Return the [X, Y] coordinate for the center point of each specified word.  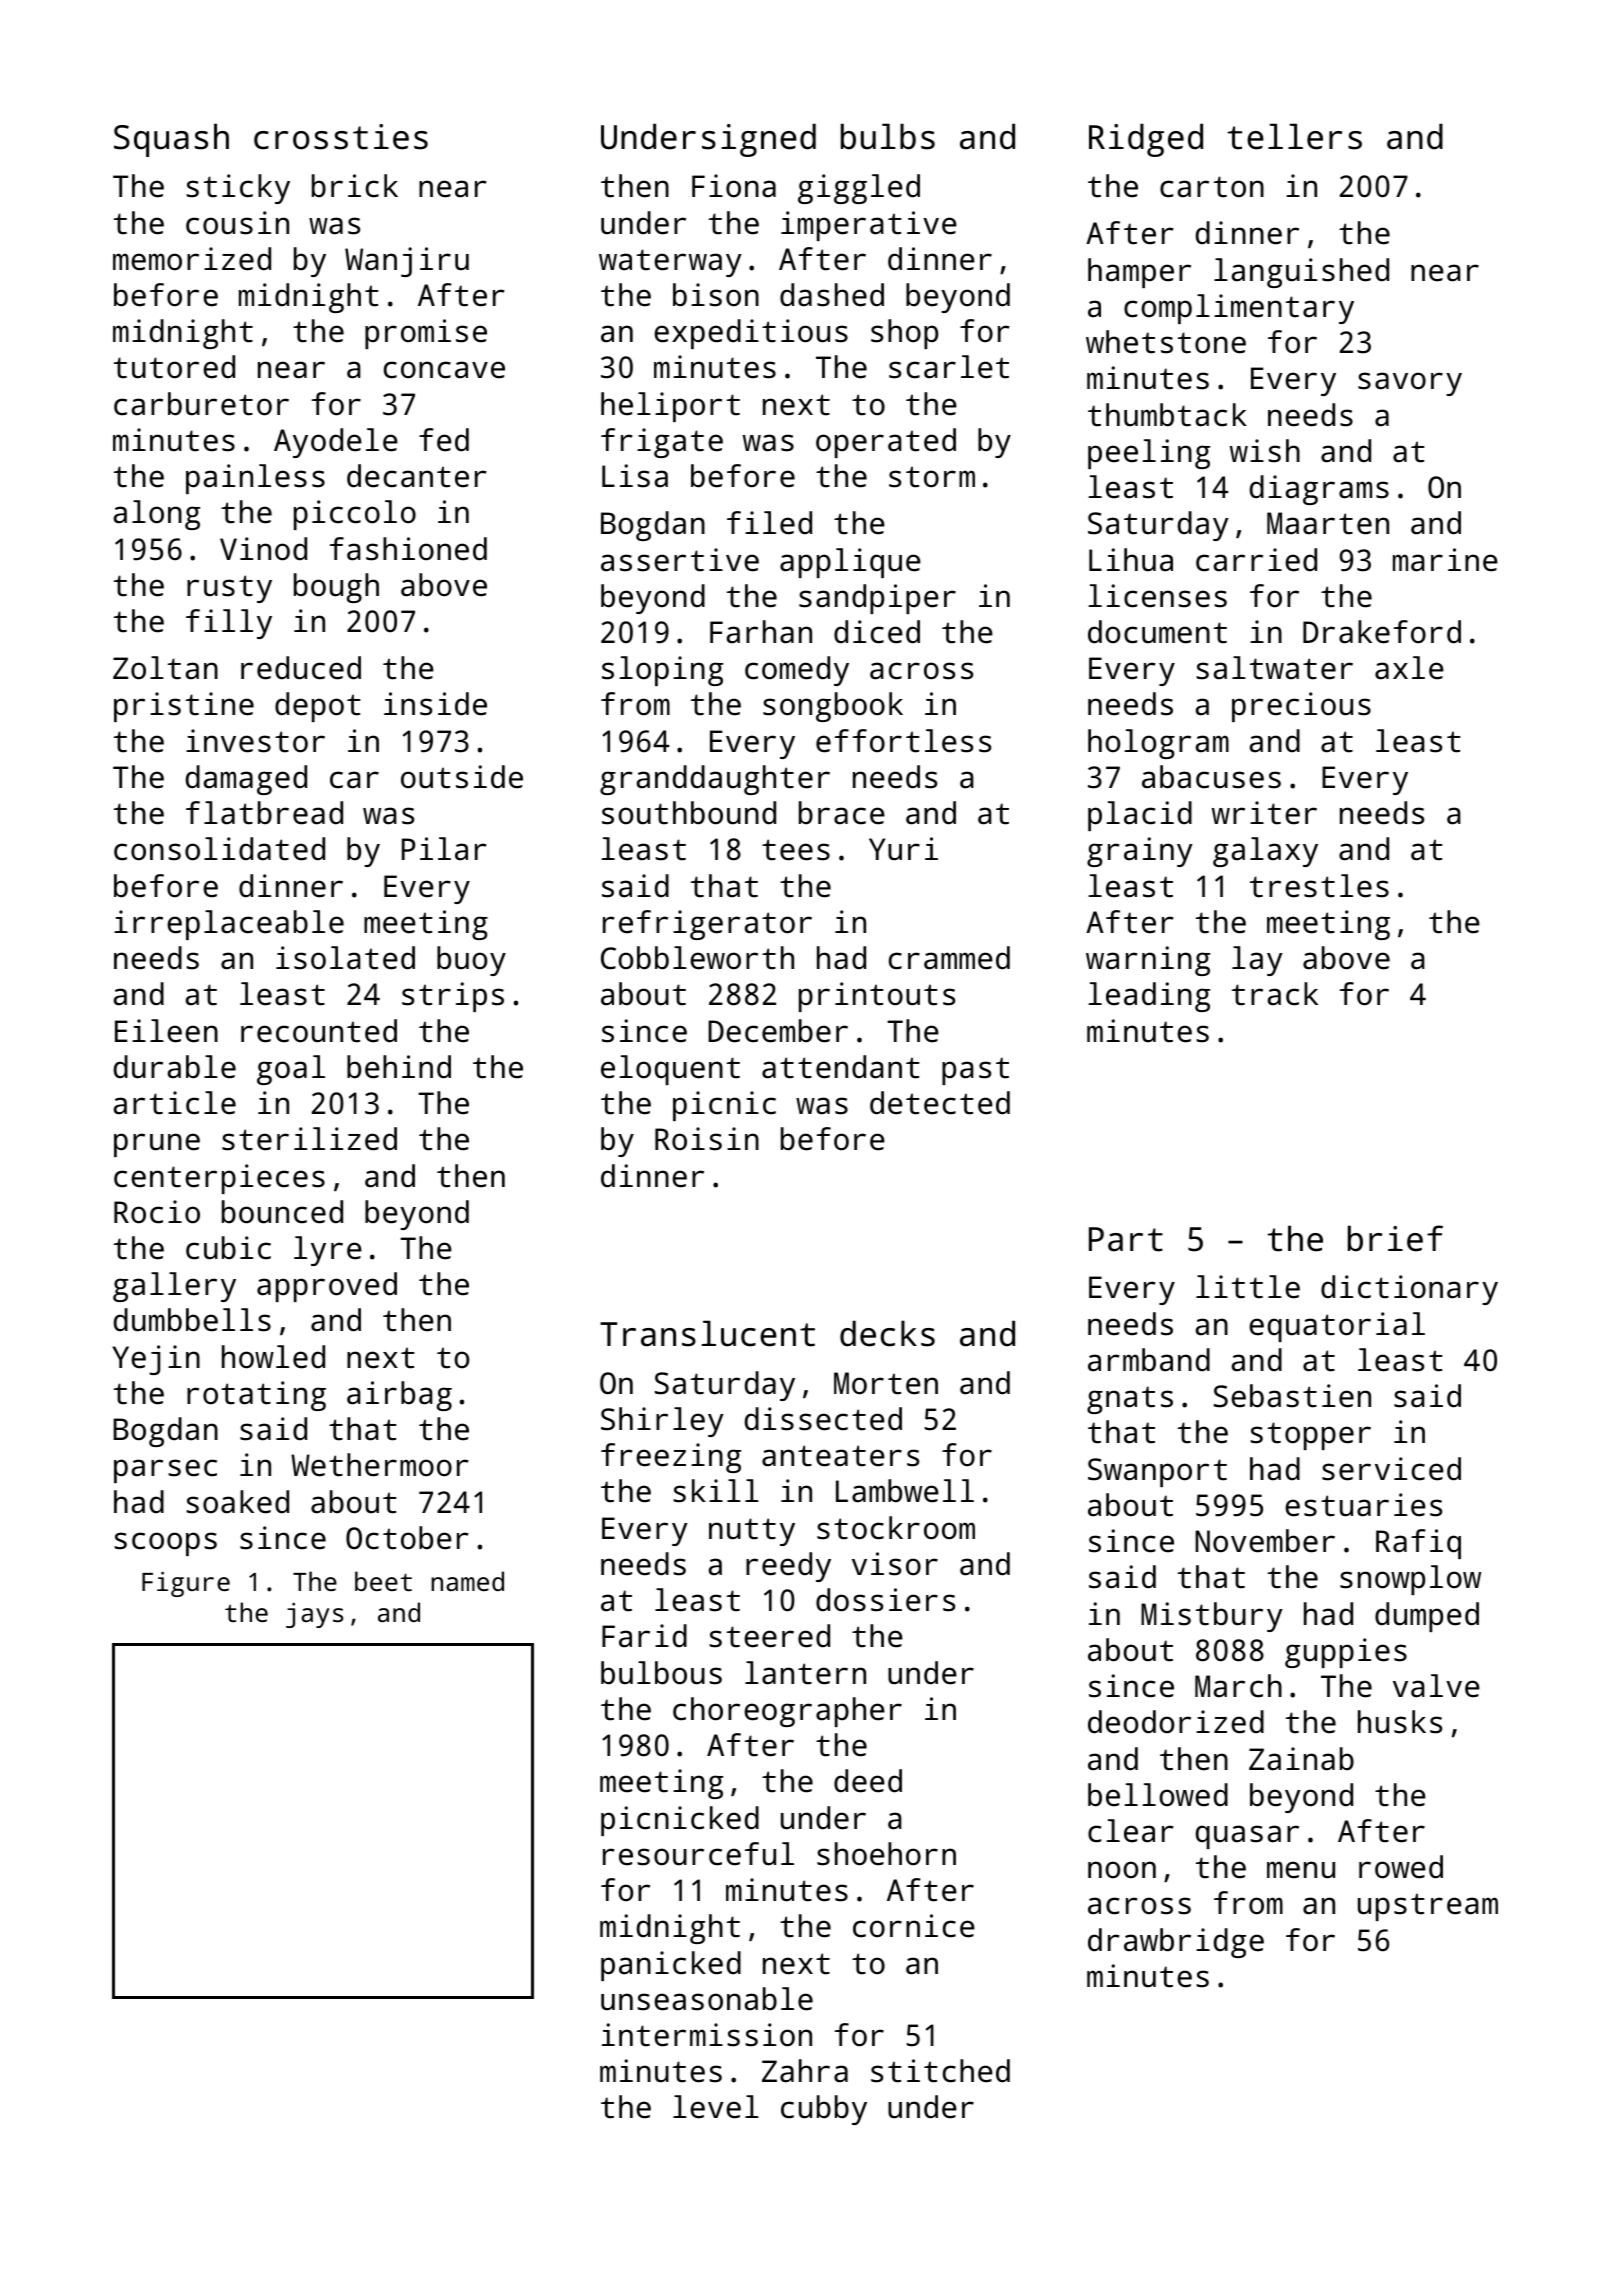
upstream [1428, 1907]
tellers [1294, 136]
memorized [192, 259]
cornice [914, 1926]
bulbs [888, 136]
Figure [186, 1584]
